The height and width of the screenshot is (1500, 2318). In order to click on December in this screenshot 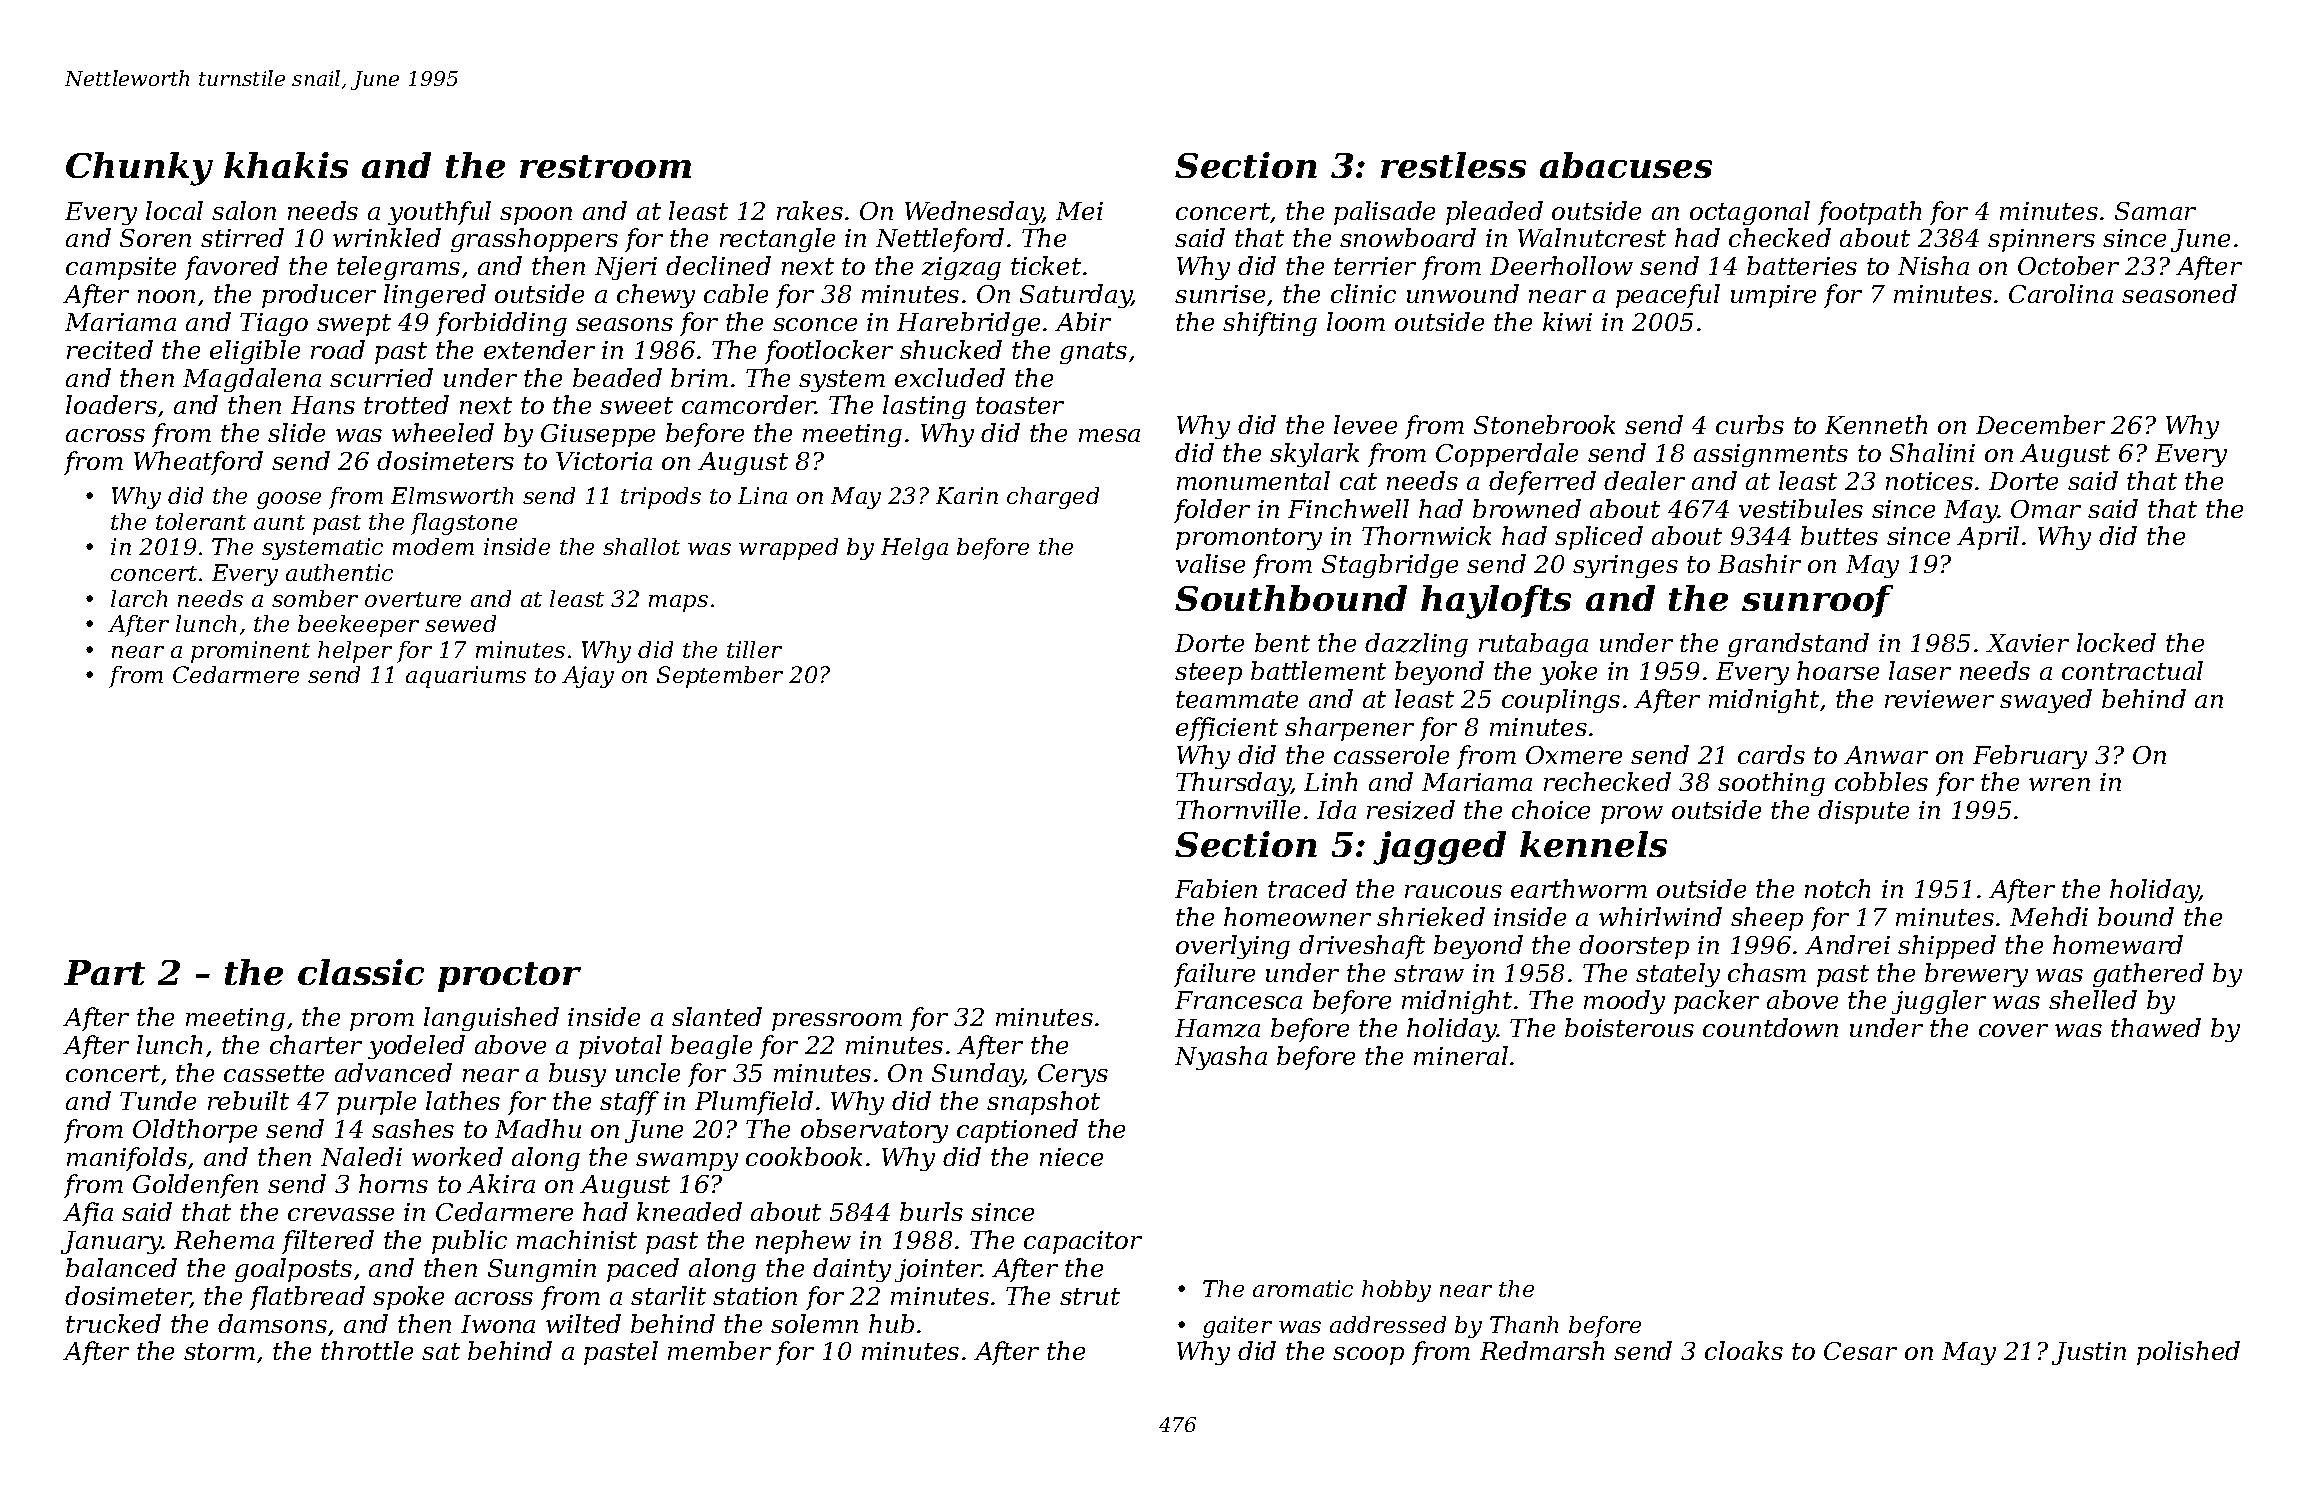, I will do `click(2040, 424)`.
